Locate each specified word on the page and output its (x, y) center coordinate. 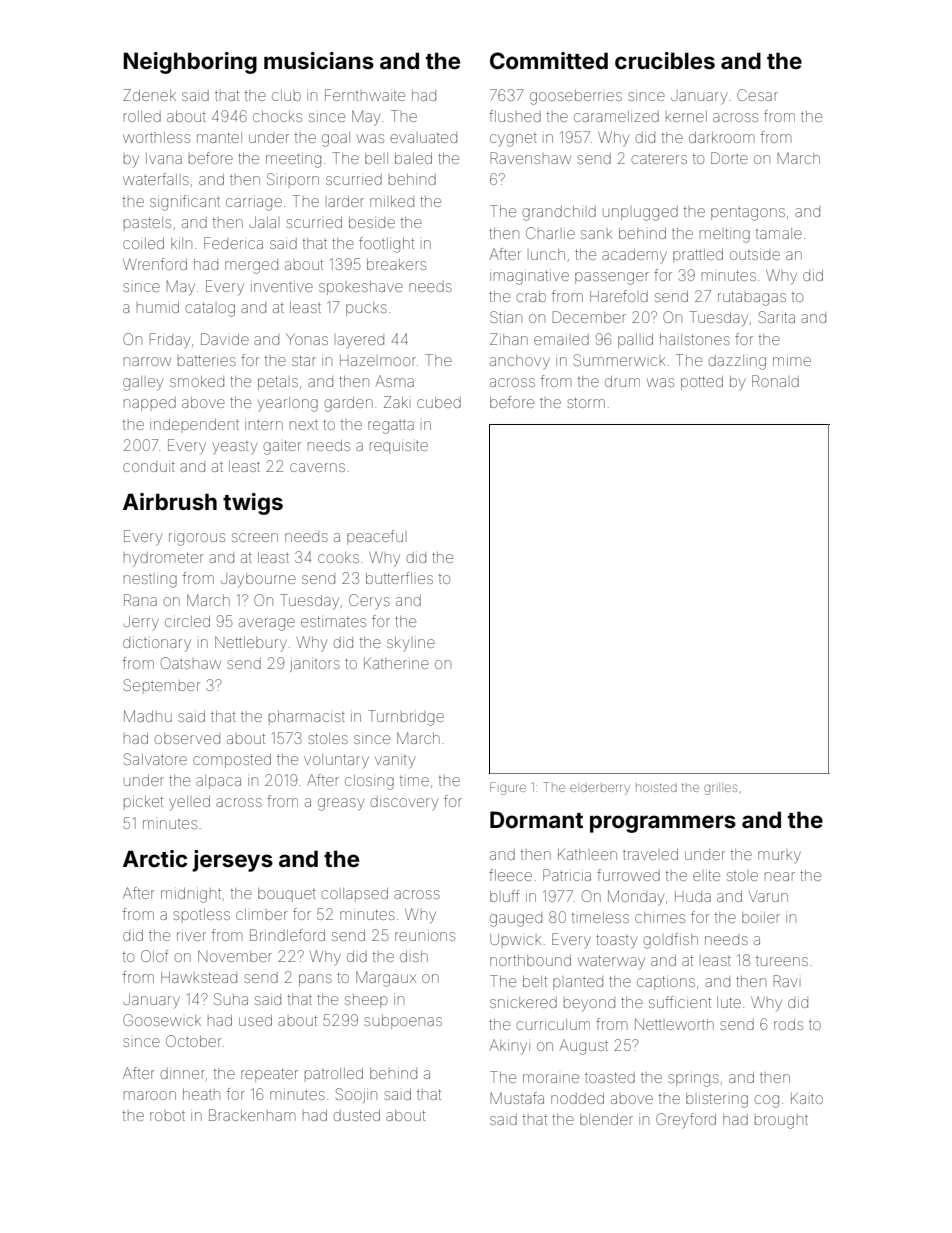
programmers (663, 824)
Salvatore (155, 759)
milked (392, 201)
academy (634, 256)
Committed (549, 60)
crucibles (665, 60)
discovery (404, 803)
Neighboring (190, 63)
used (255, 1020)
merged (251, 266)
